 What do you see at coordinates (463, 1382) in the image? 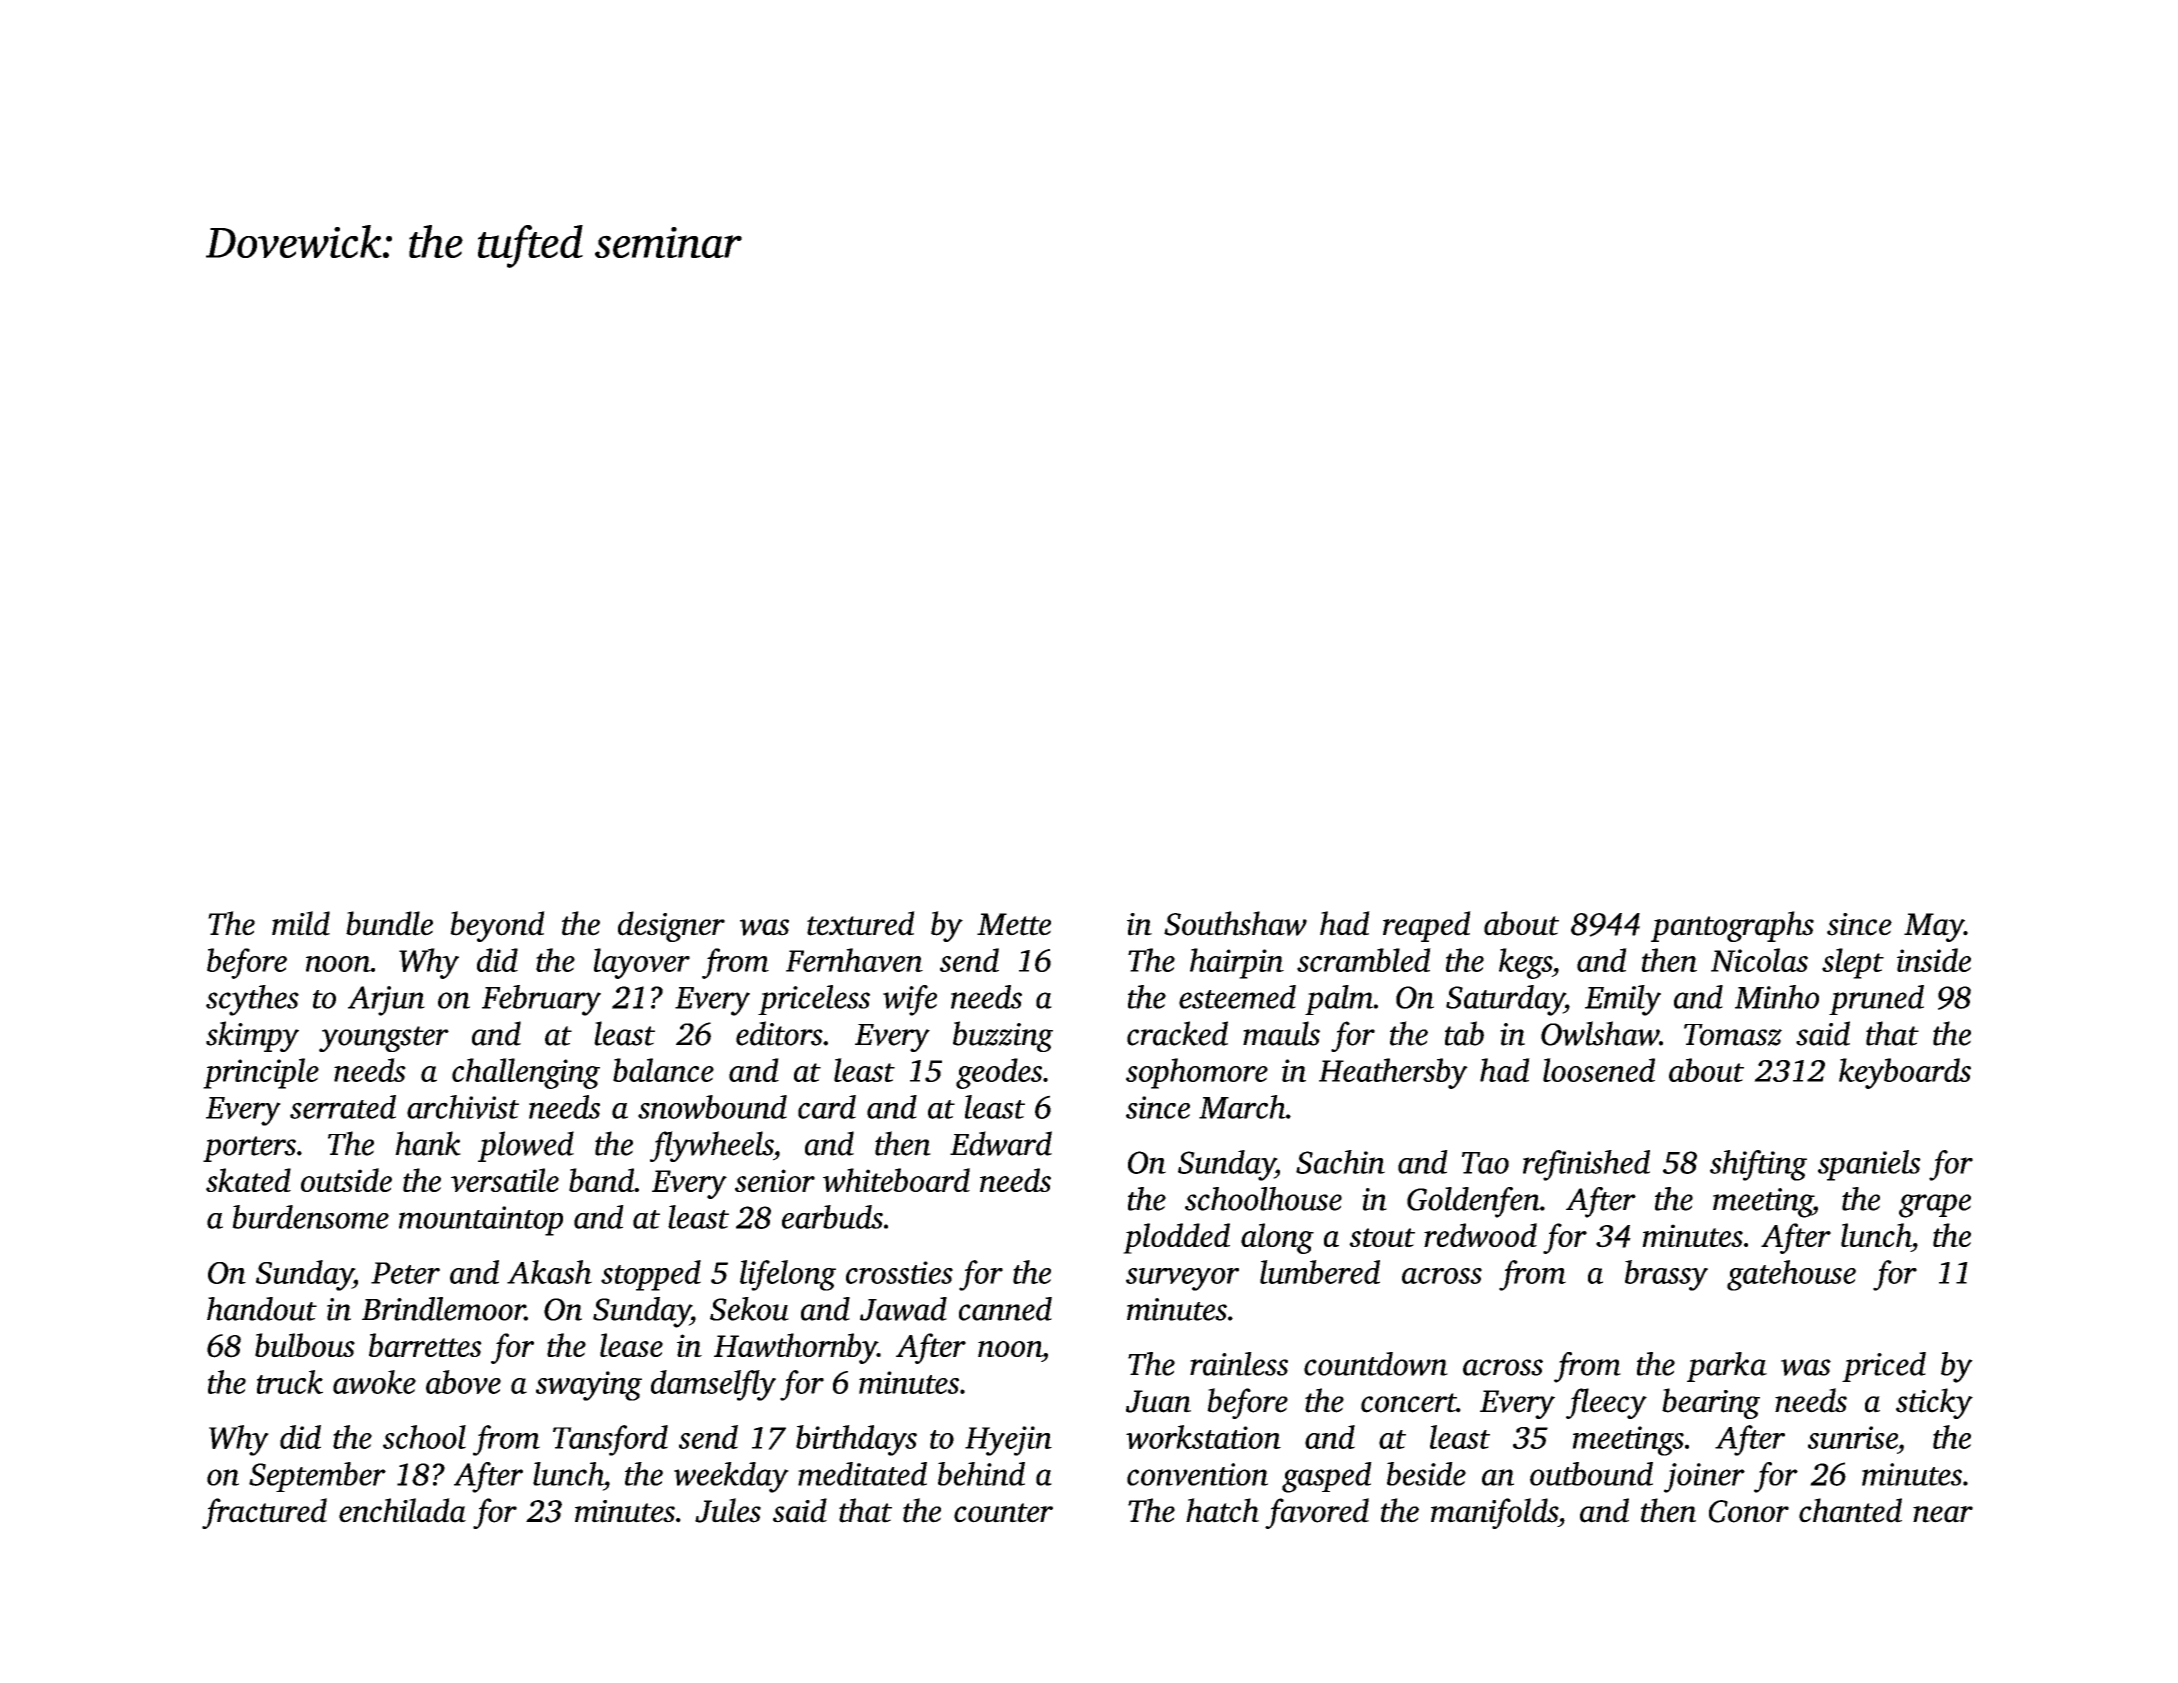
I see `above` at bounding box center [463, 1382].
